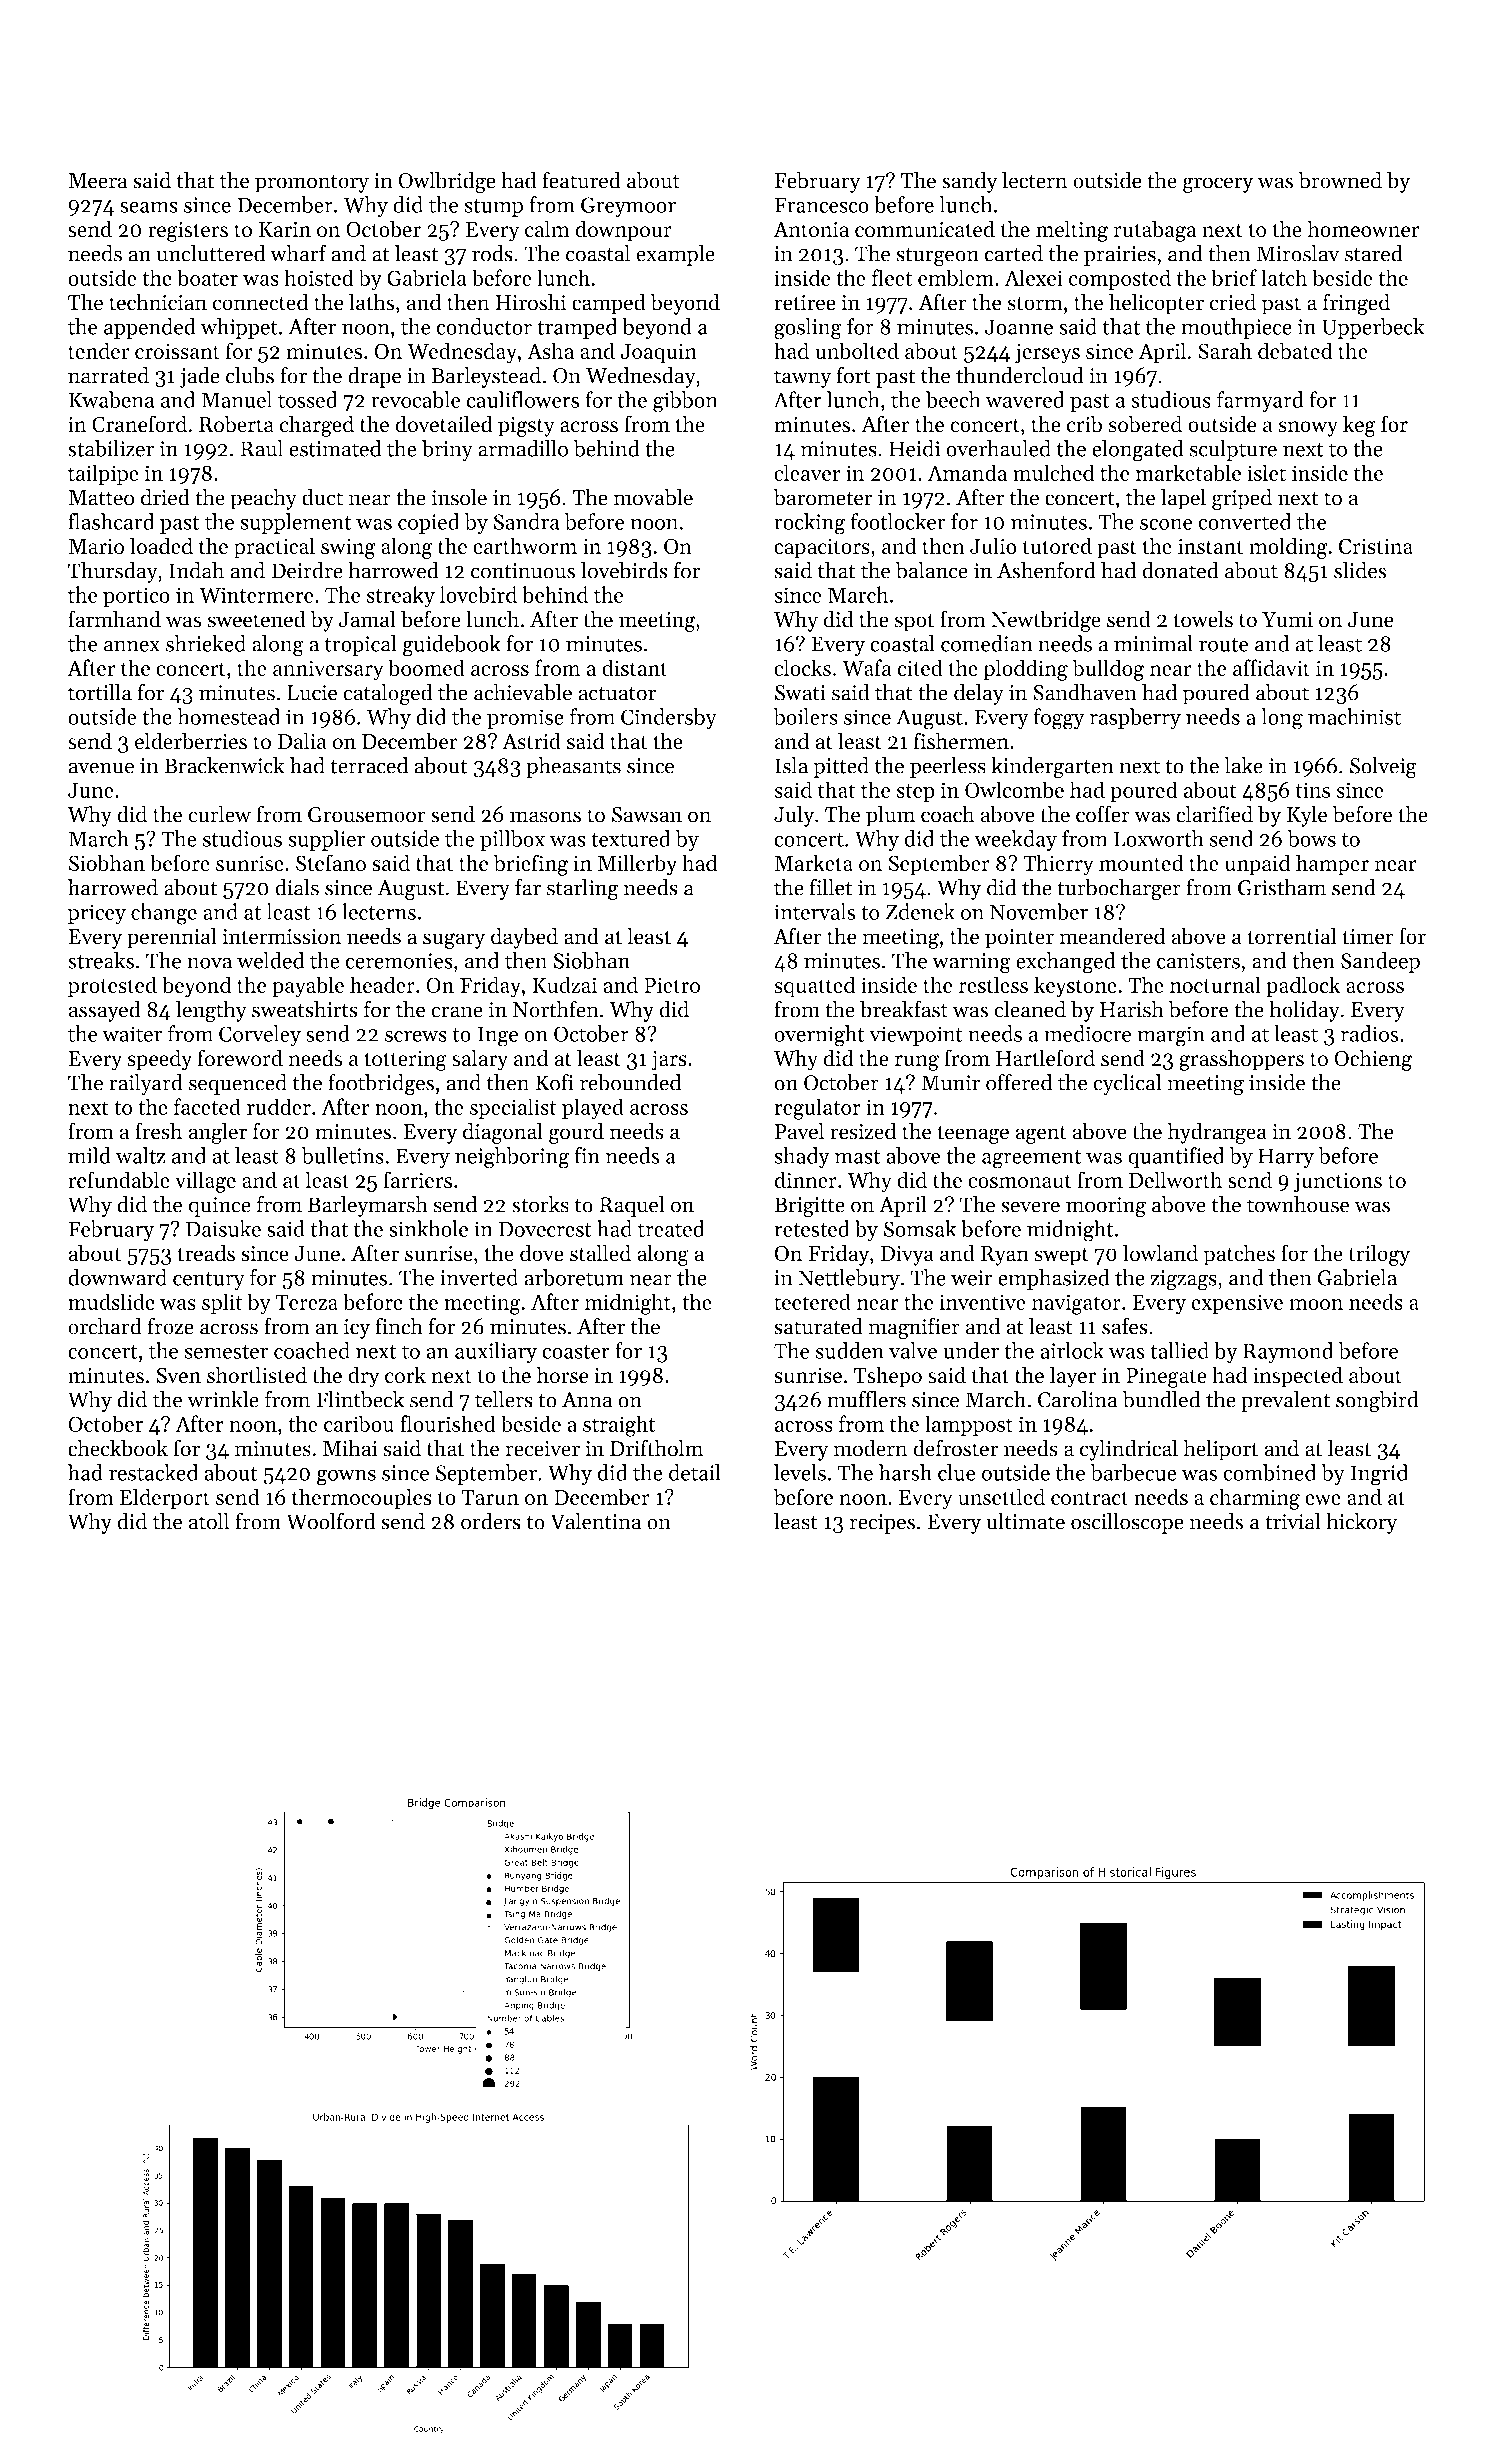 Image resolution: width=1496 pixels, height=2464 pixels. I want to click on towels, so click(1203, 619).
